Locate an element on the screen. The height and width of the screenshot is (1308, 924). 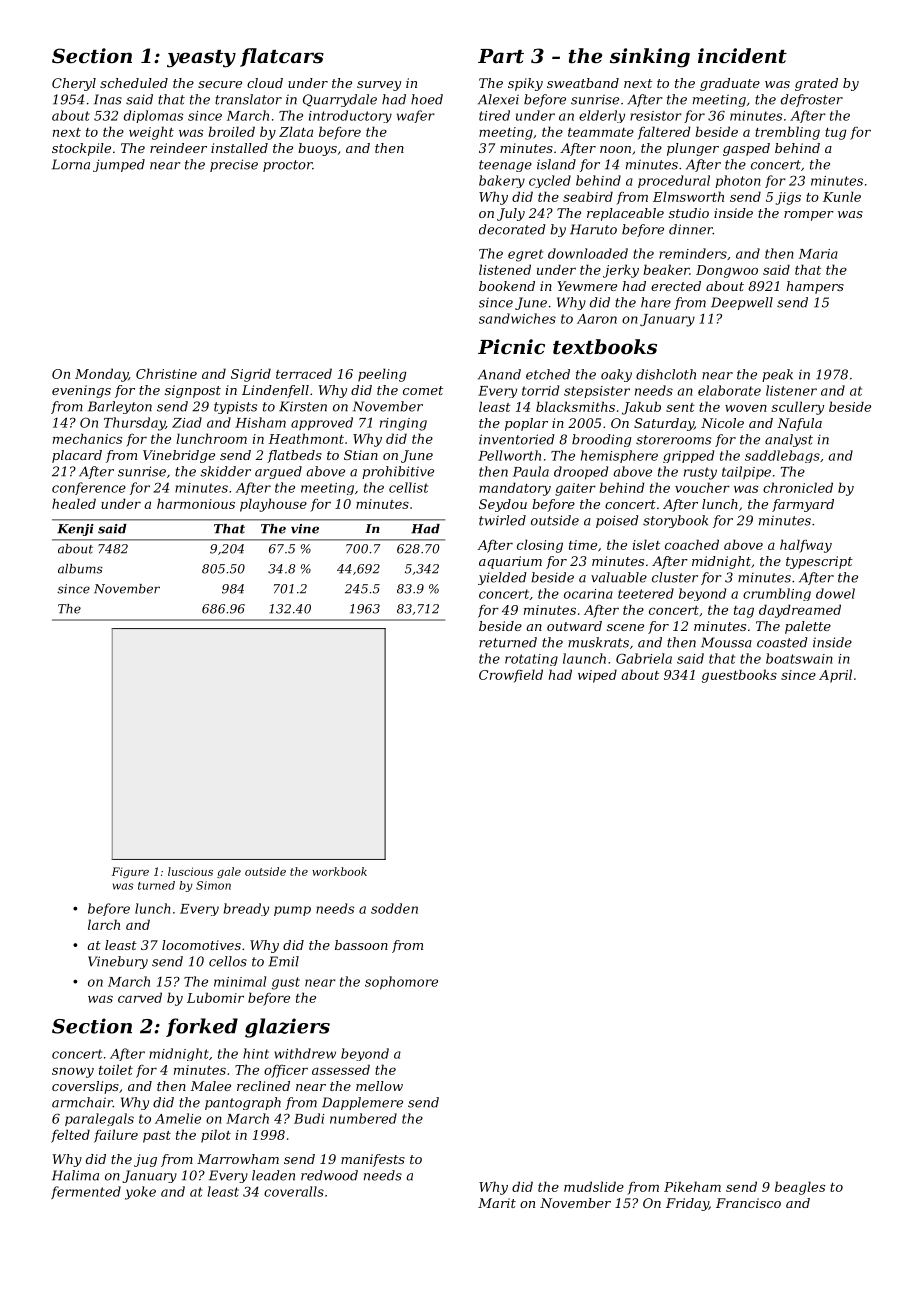
larch is located at coordinates (104, 924).
